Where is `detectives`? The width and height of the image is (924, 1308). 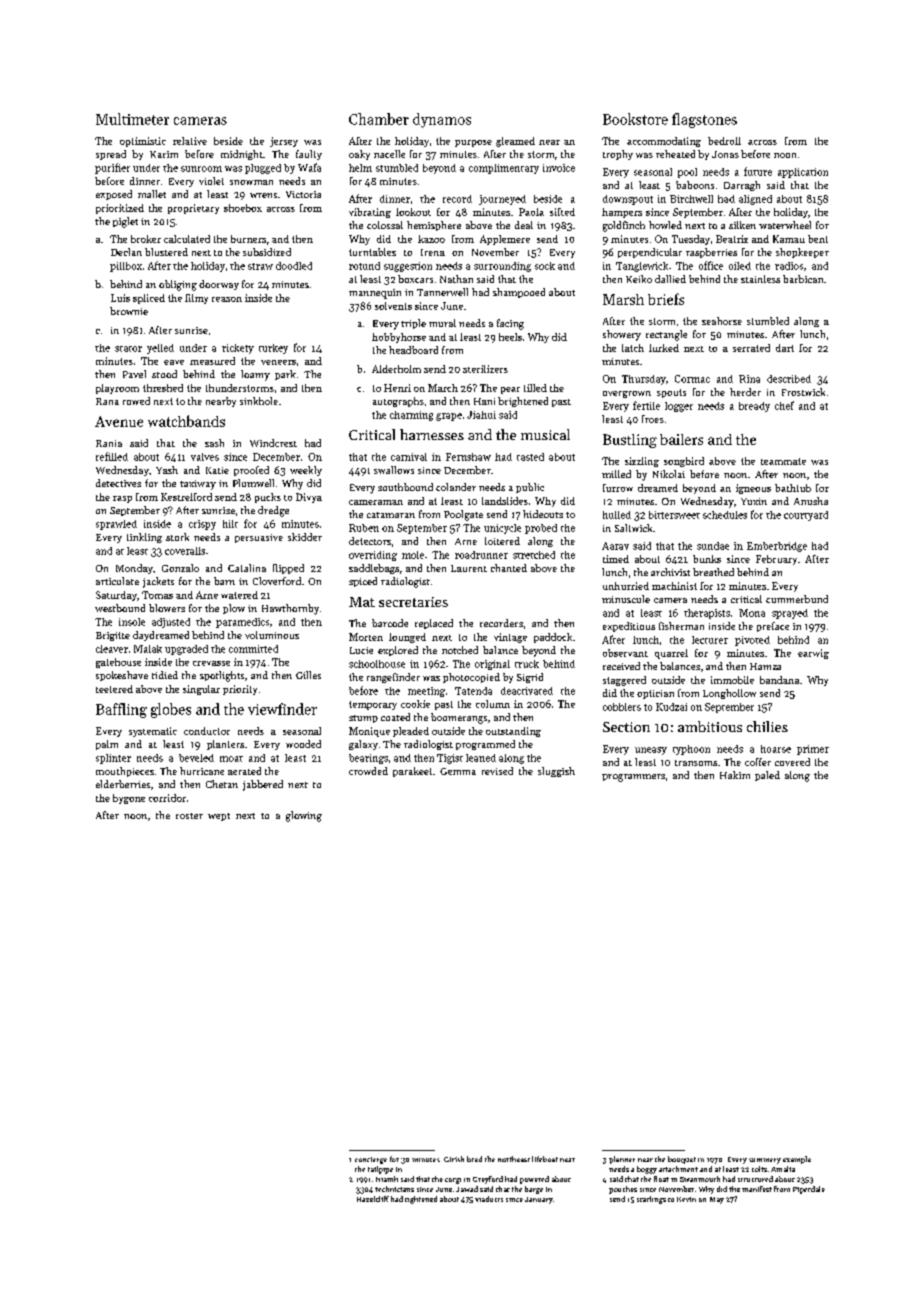
detectives is located at coordinates (118, 483).
